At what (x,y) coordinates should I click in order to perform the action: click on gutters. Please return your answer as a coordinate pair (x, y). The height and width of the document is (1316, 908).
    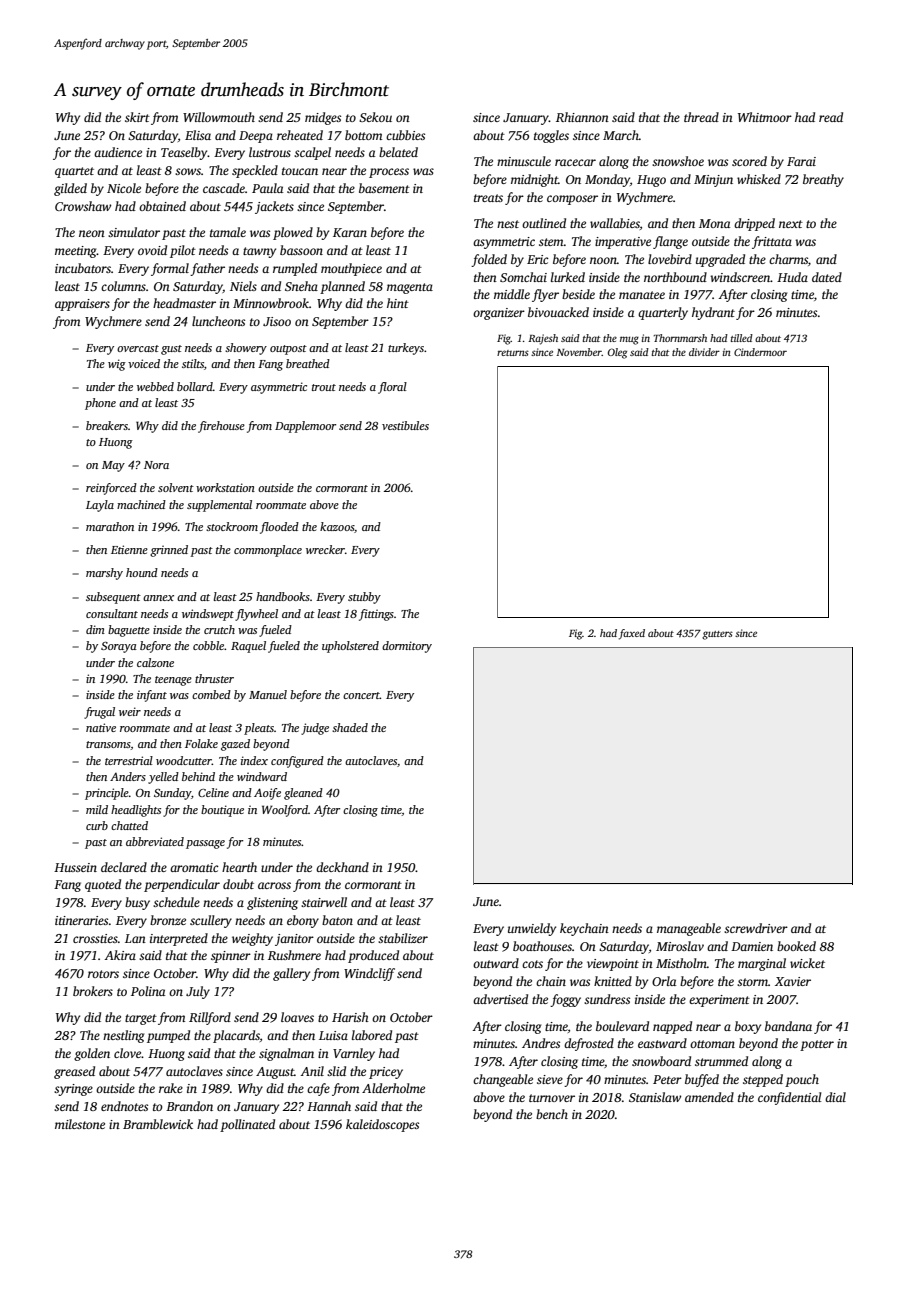
    Looking at the image, I should click on (717, 635).
